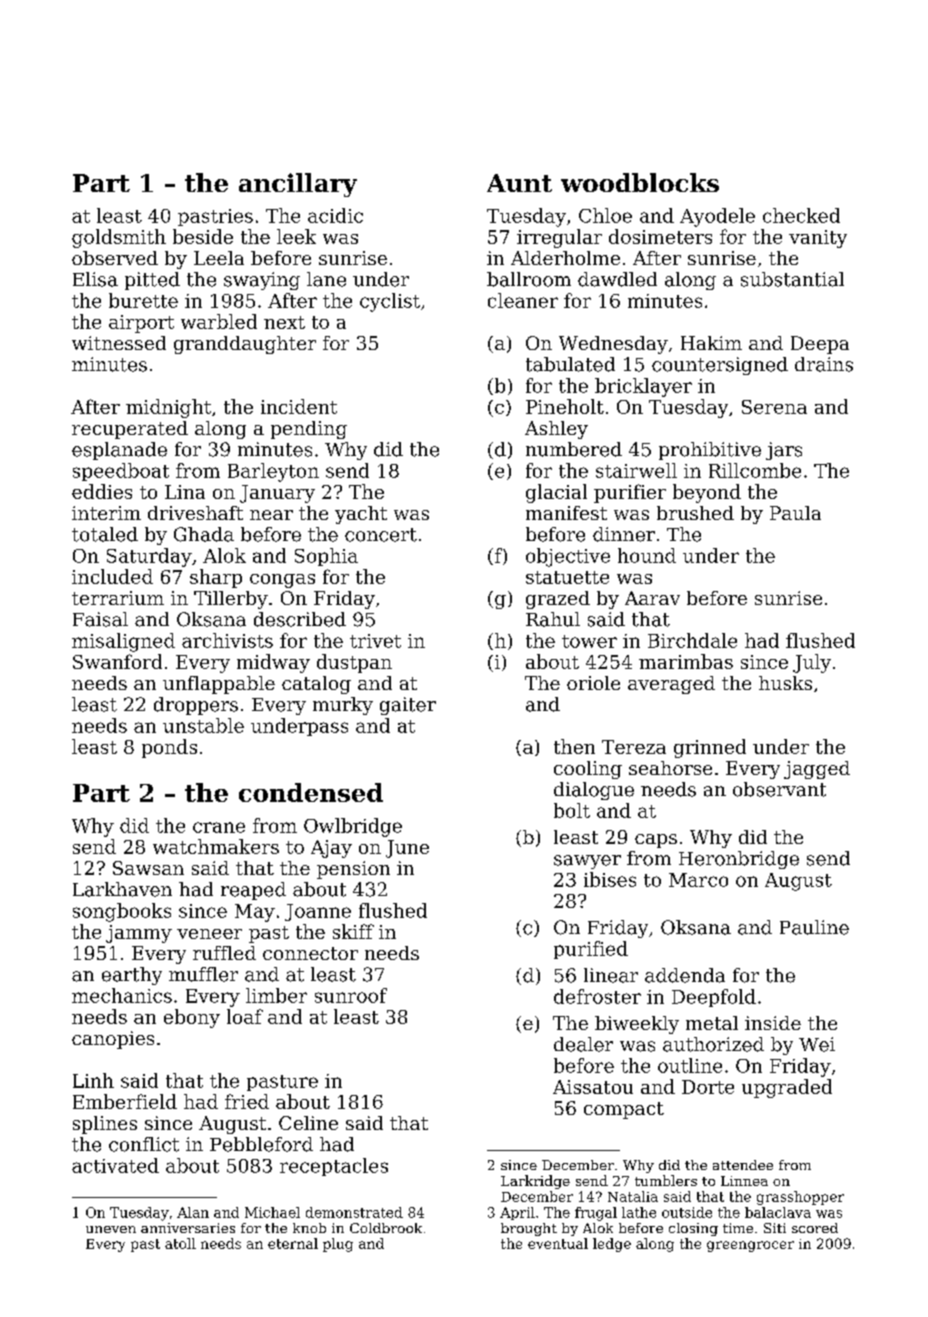 This image has height=1317, width=928. What do you see at coordinates (535, 1182) in the image?
I see `Larkridge` at bounding box center [535, 1182].
